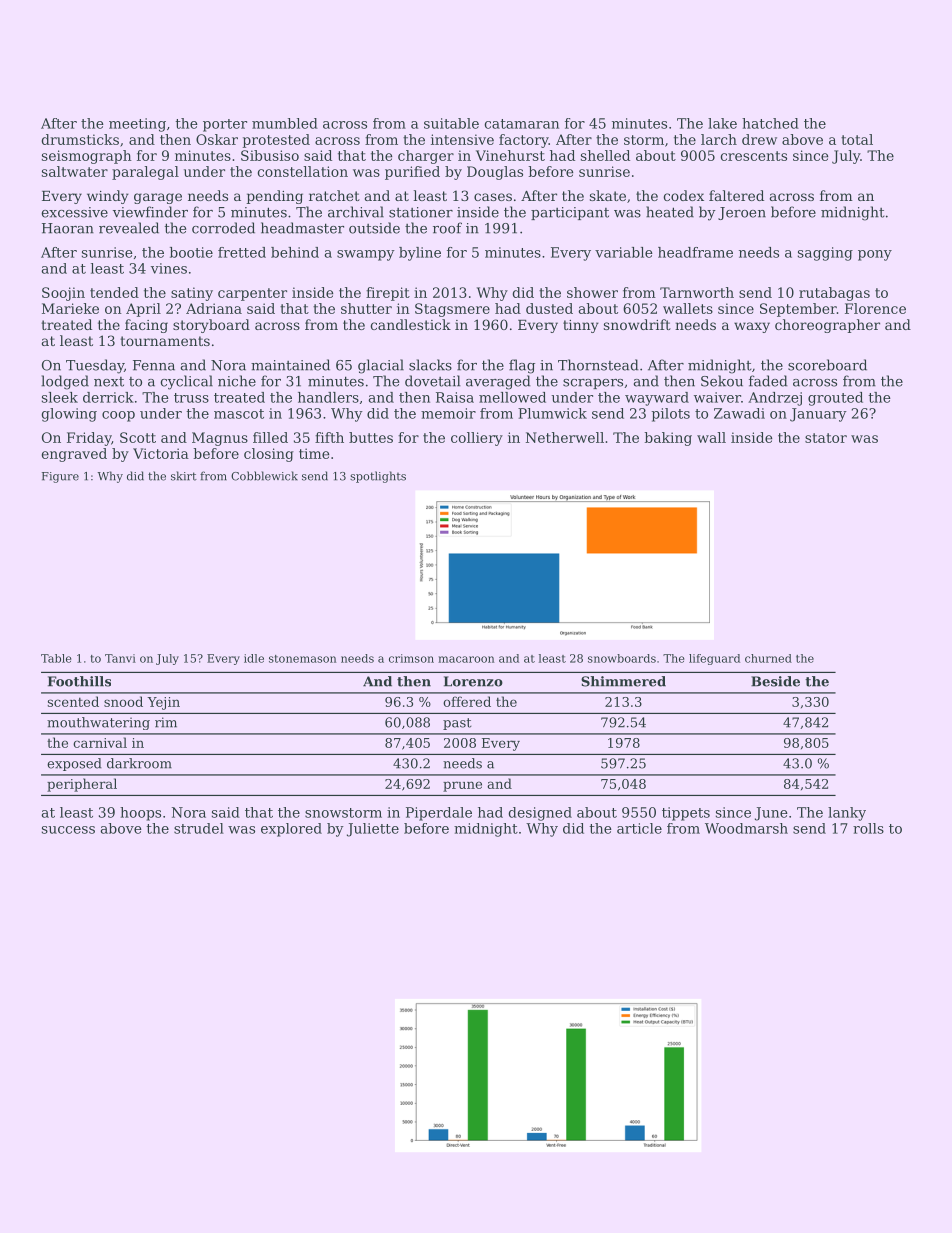 The image size is (952, 1233). I want to click on carnival, so click(100, 742).
